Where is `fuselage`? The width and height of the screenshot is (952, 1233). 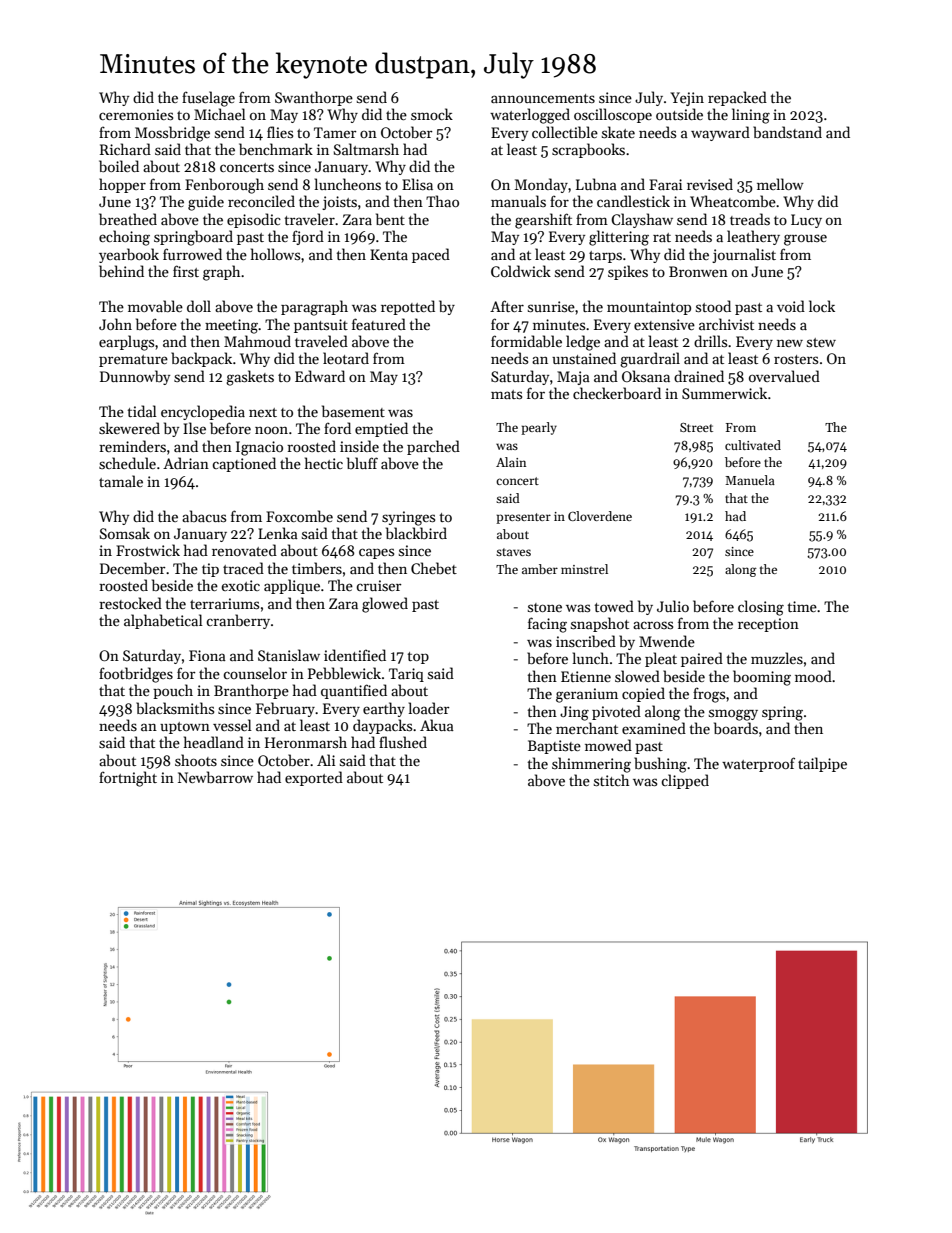 fuselage is located at coordinates (208, 99).
